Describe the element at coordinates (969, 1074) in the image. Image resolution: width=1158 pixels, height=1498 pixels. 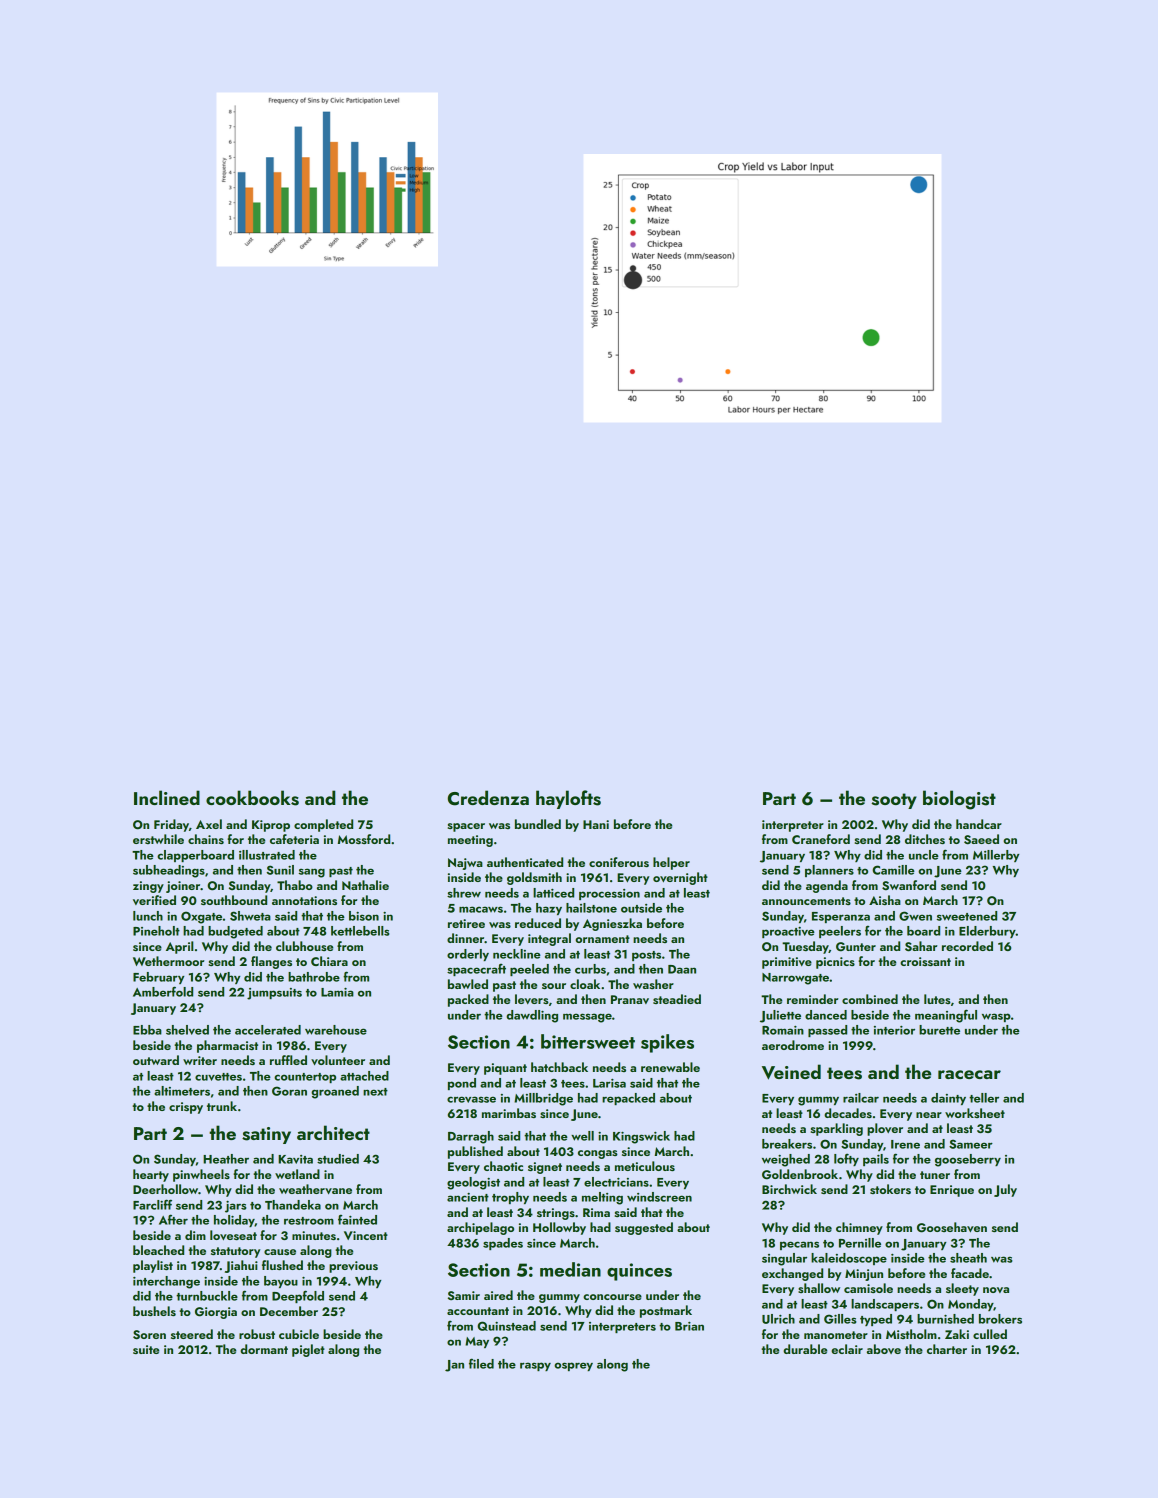
I see `racecar` at that location.
